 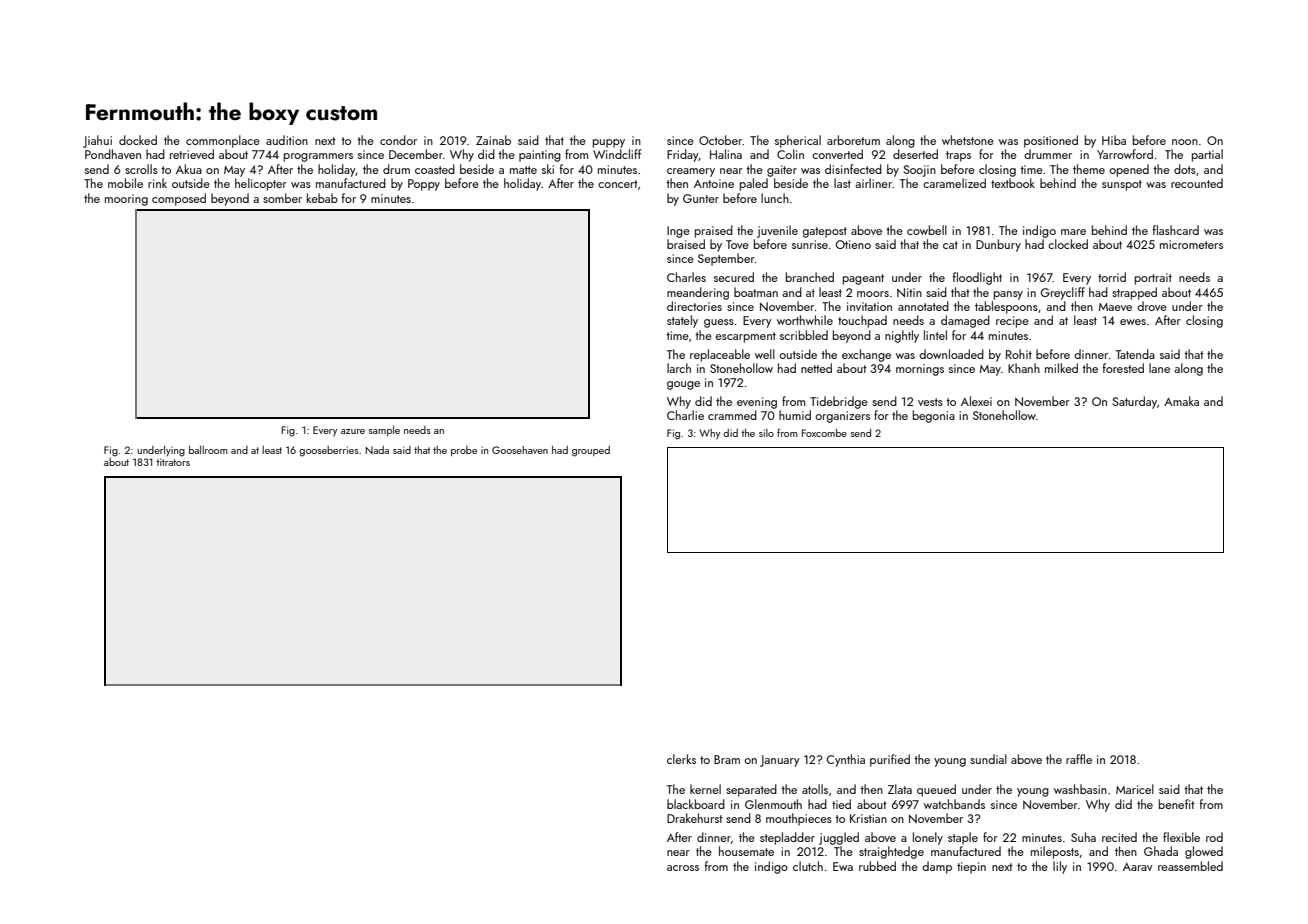 What do you see at coordinates (683, 868) in the screenshot?
I see `across` at bounding box center [683, 868].
